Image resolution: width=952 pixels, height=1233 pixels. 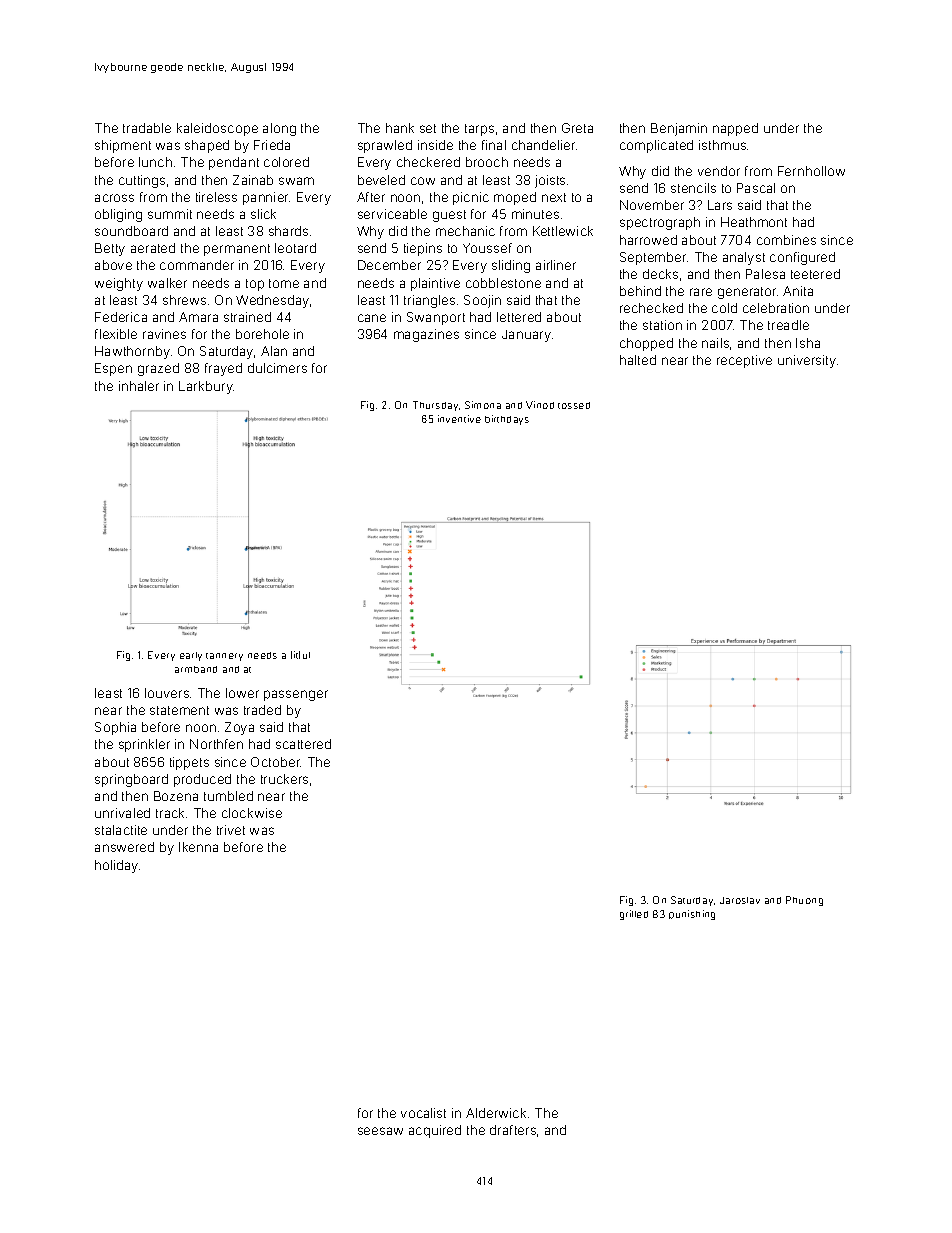 I want to click on tradable, so click(x=147, y=128).
